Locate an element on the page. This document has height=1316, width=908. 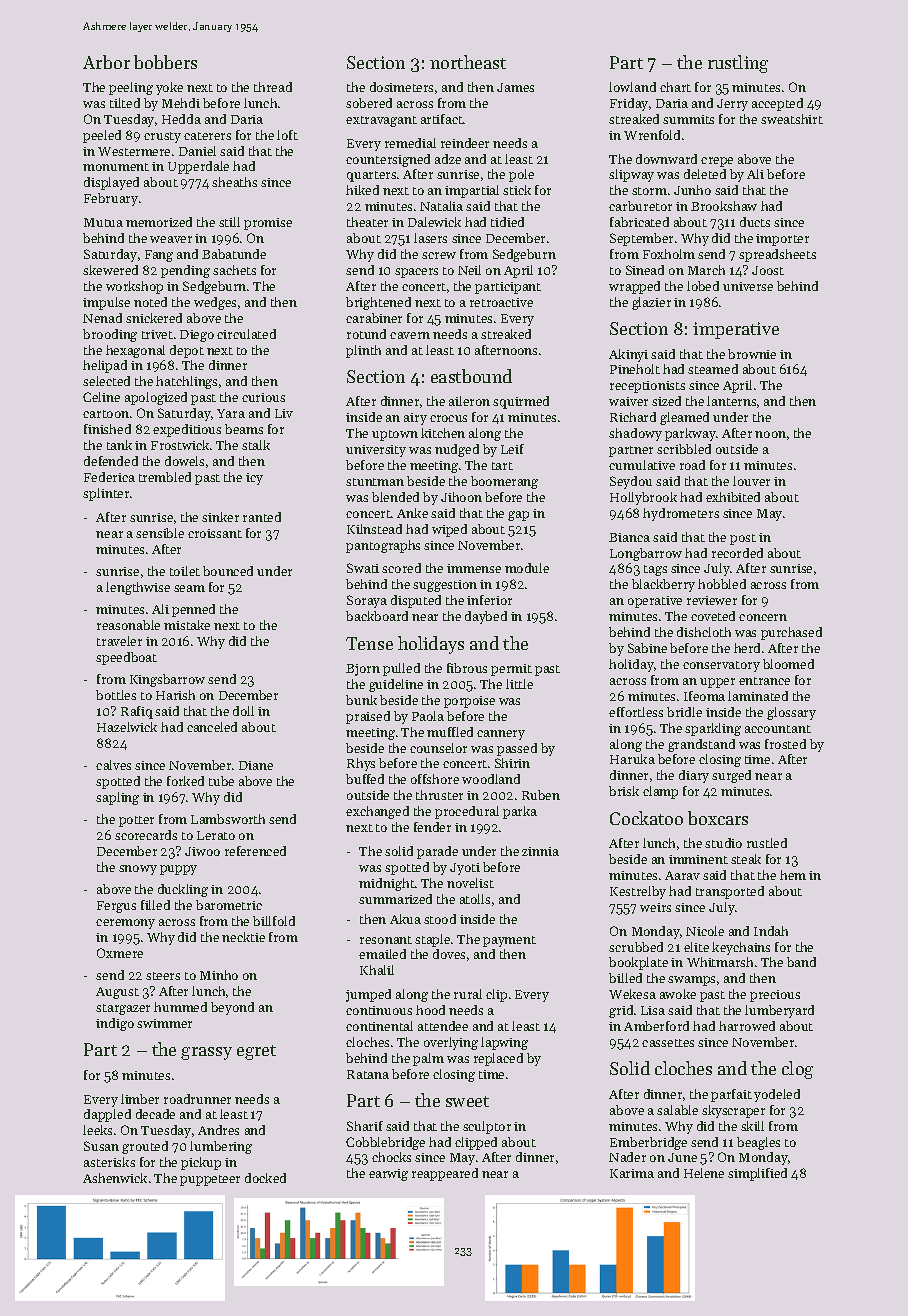
sweatshirt is located at coordinates (792, 119).
